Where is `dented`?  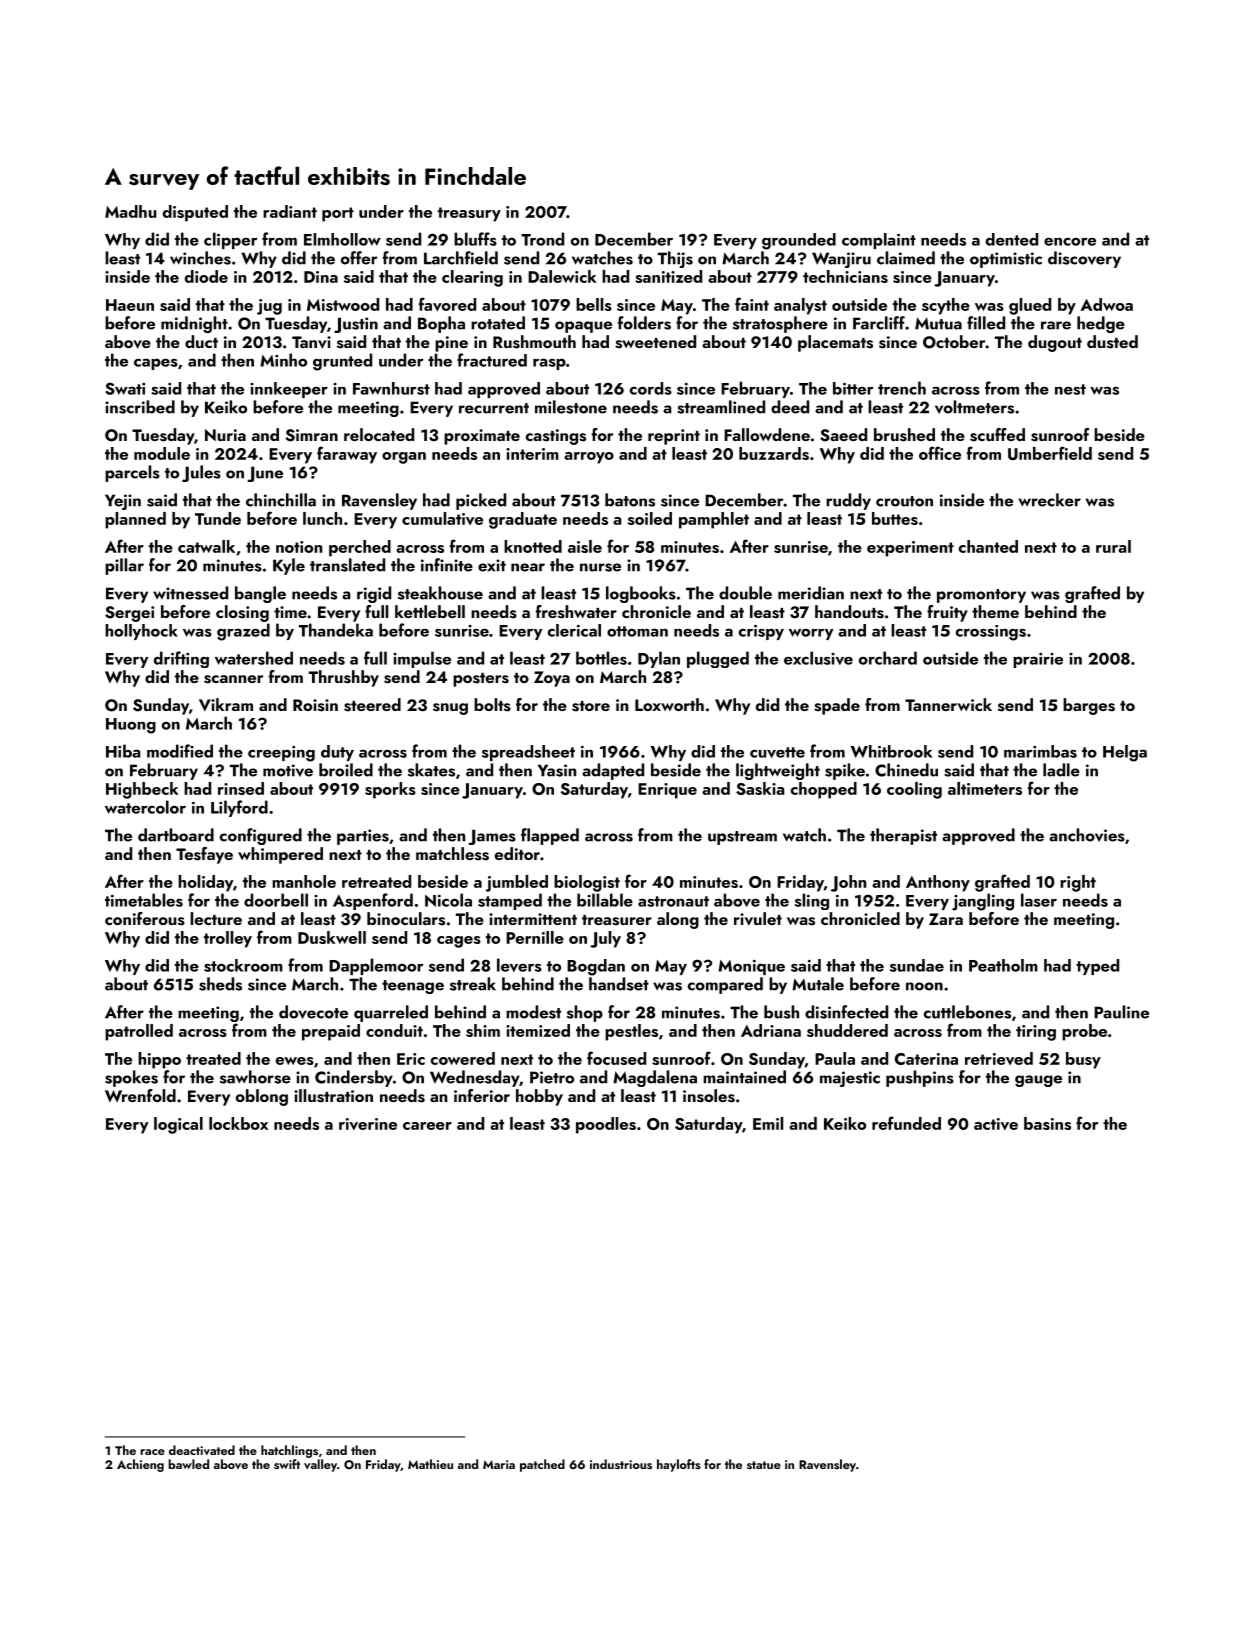 dented is located at coordinates (1012, 239).
